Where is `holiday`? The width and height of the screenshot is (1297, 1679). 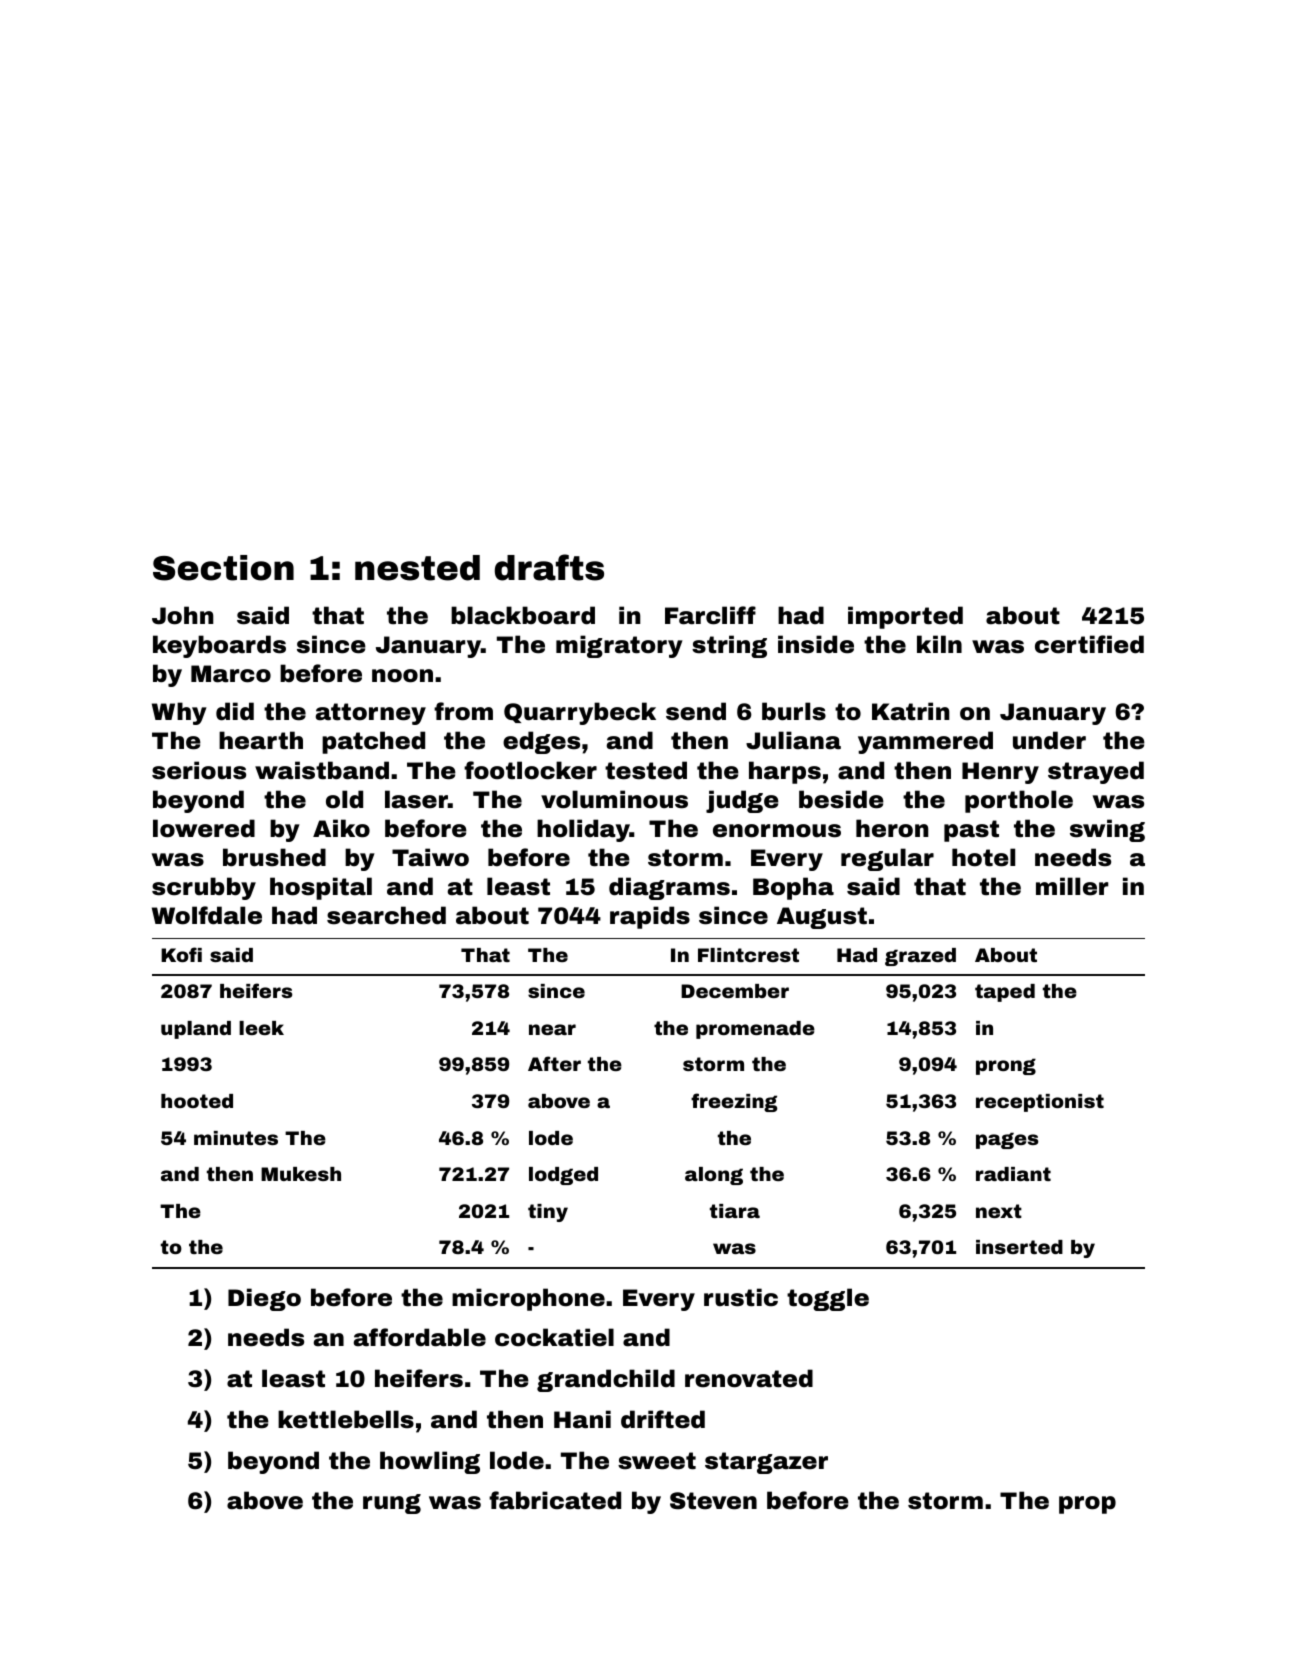 holiday is located at coordinates (583, 830).
